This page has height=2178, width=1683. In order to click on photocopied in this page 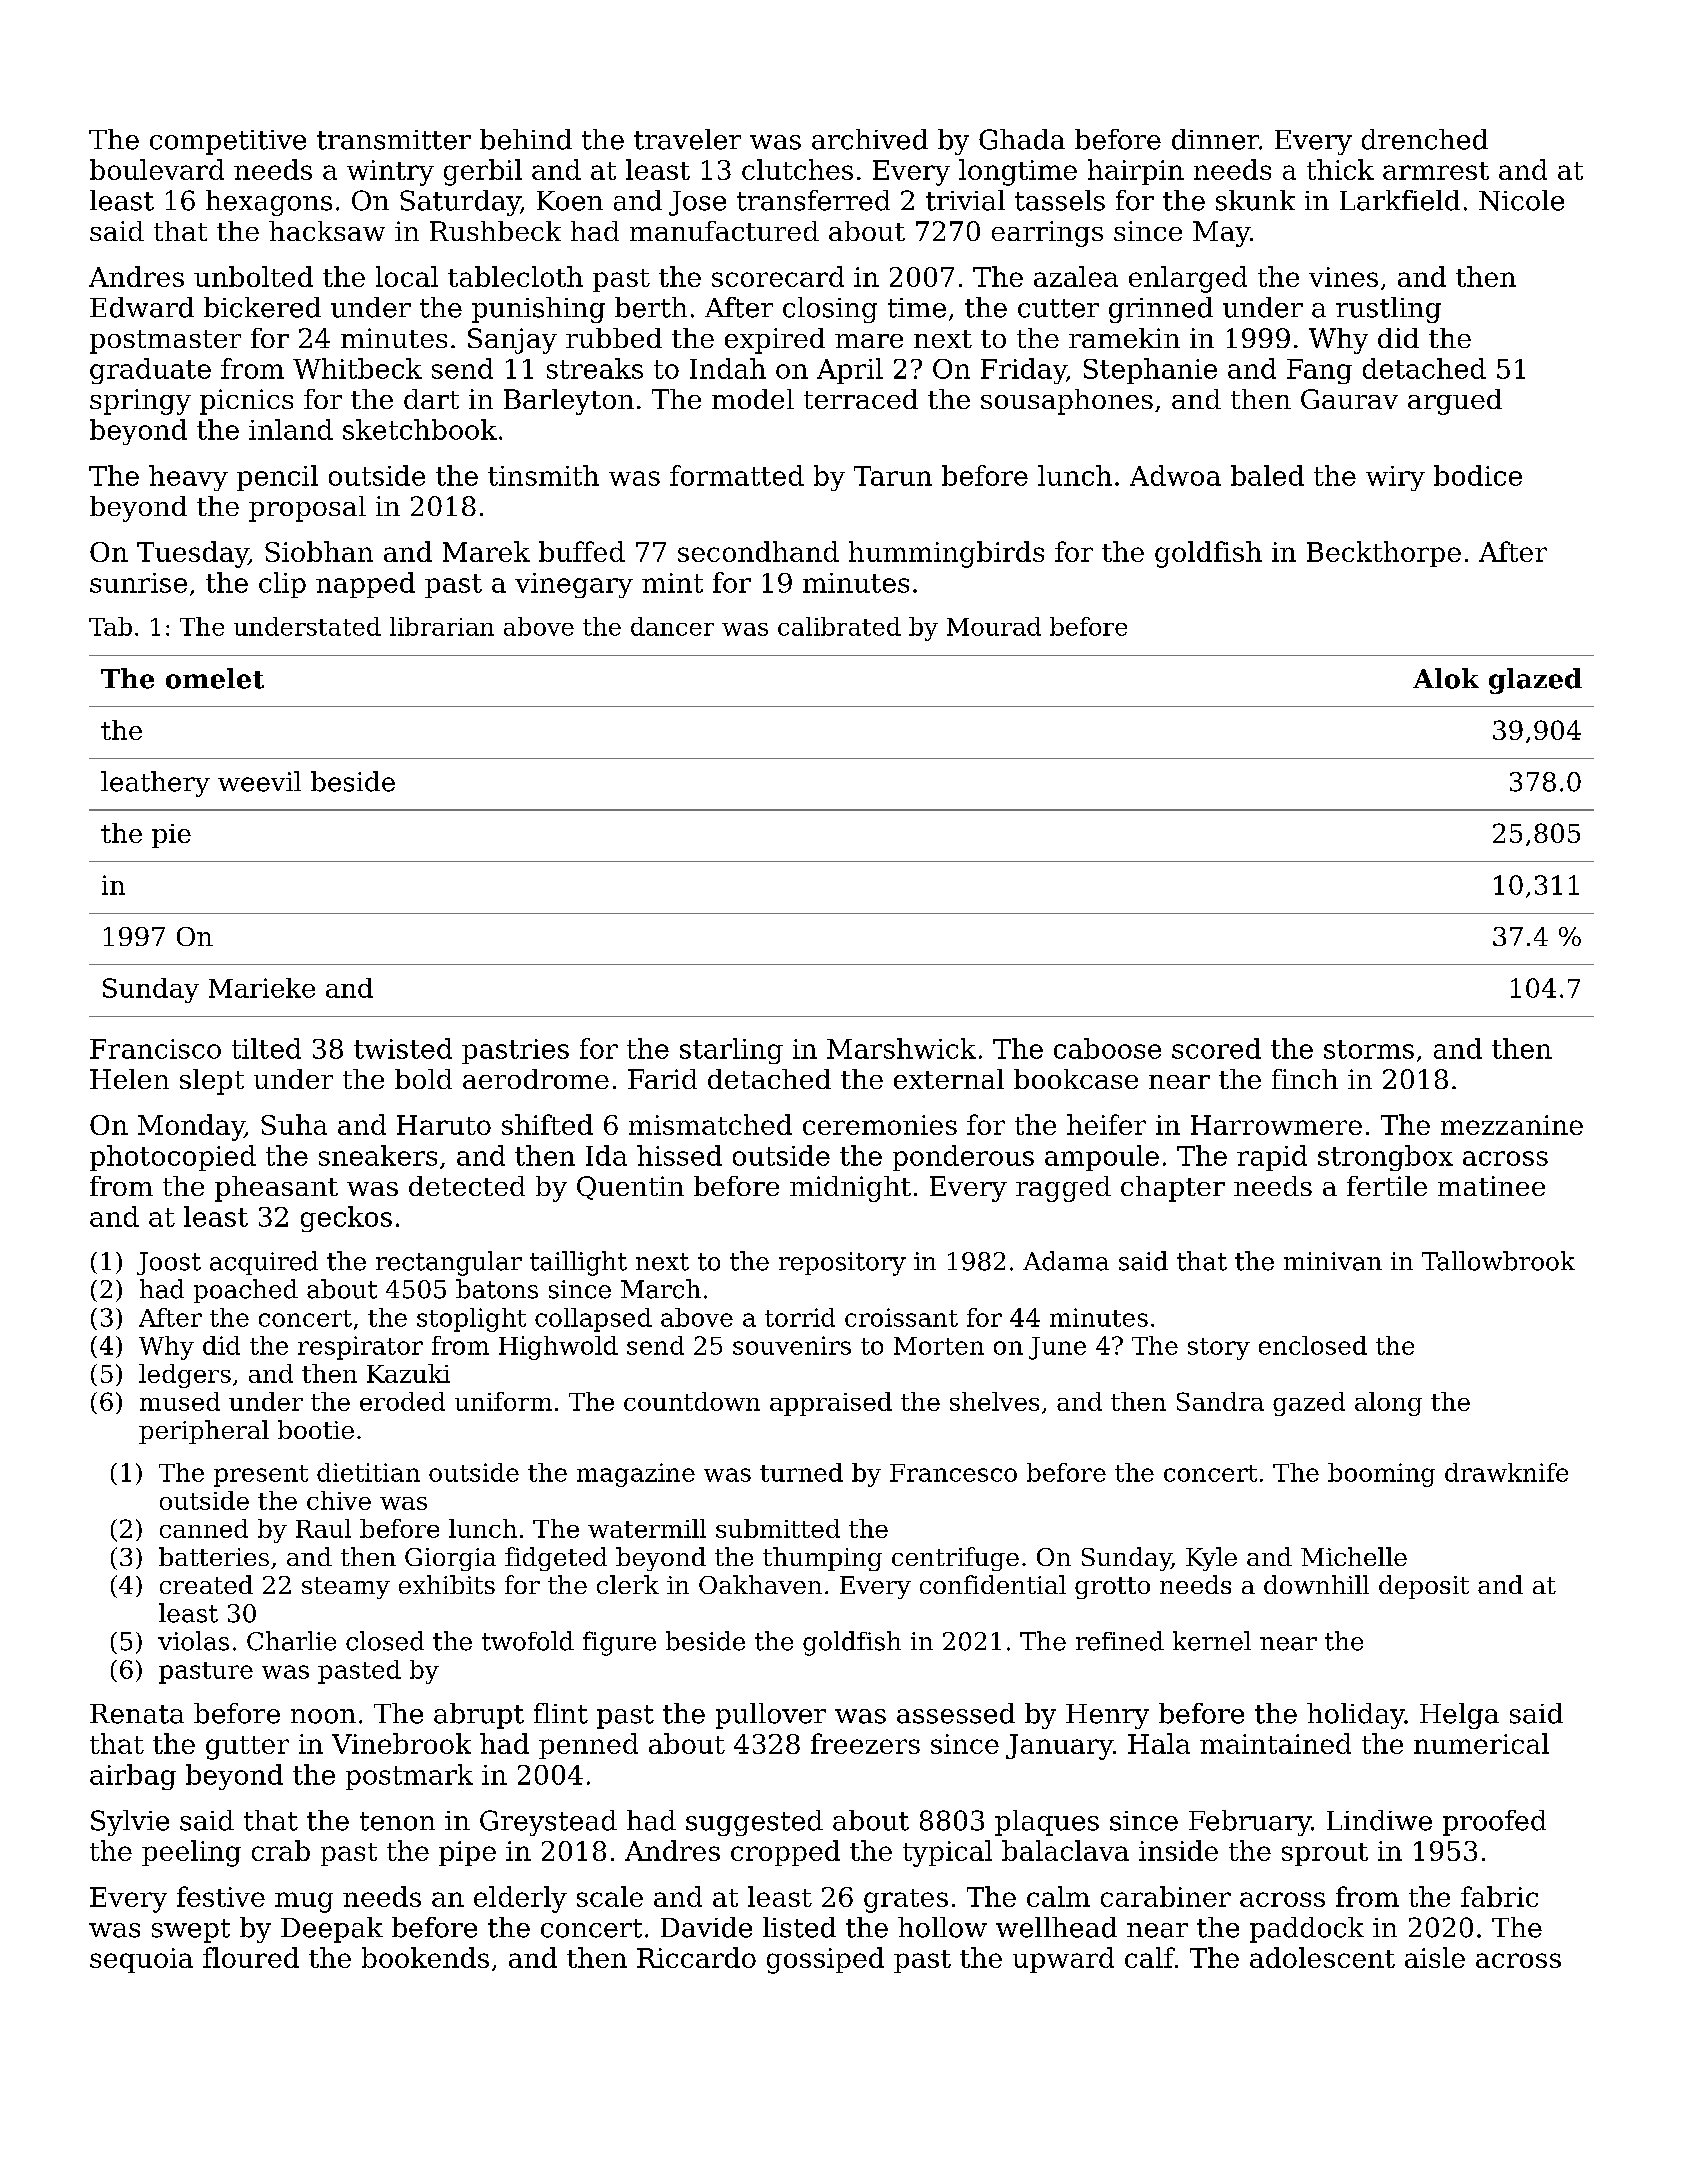, I will do `click(173, 1158)`.
